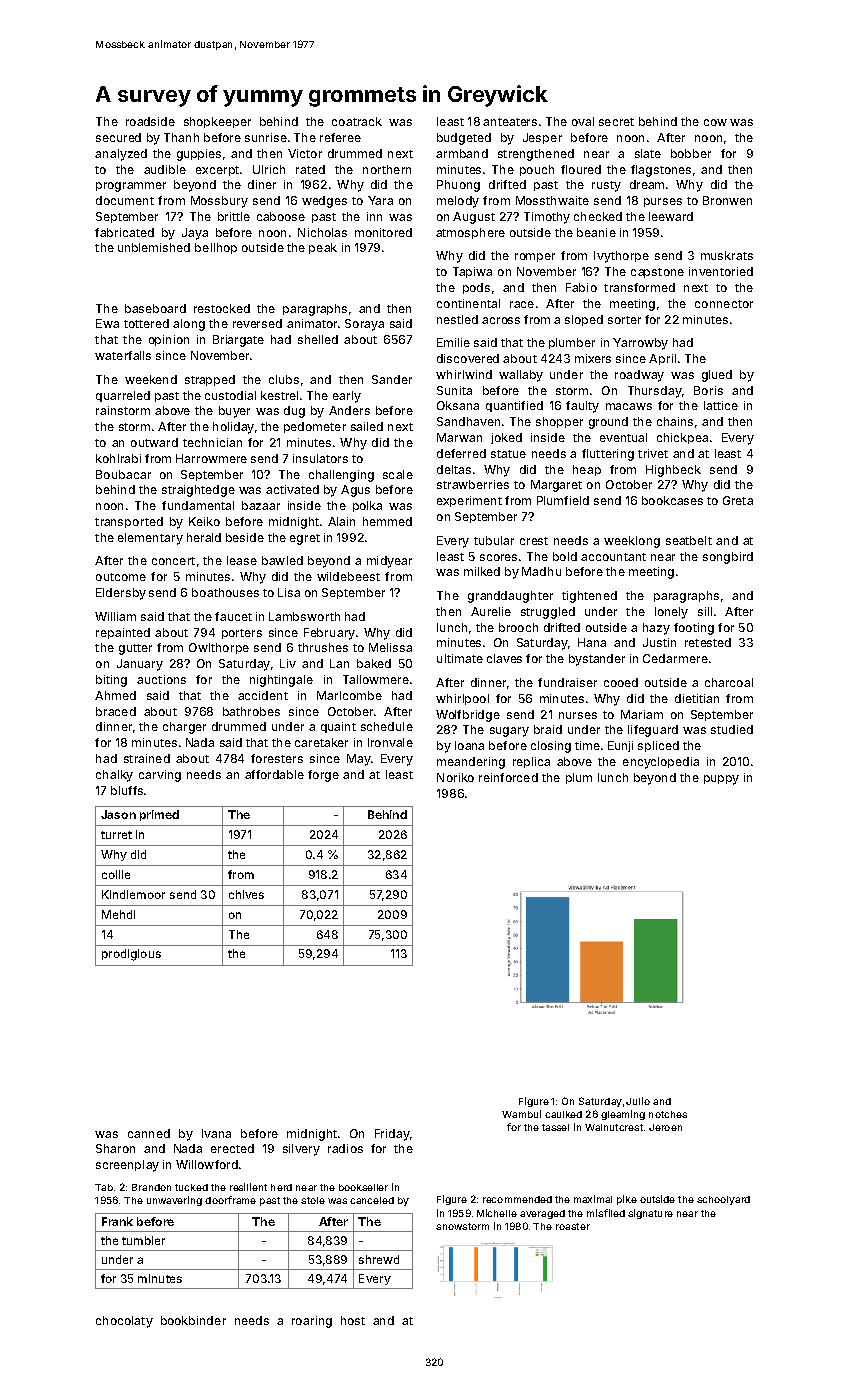 The width and height of the page is (849, 1400). Describe the element at coordinates (159, 815) in the page. I see `primed` at that location.
